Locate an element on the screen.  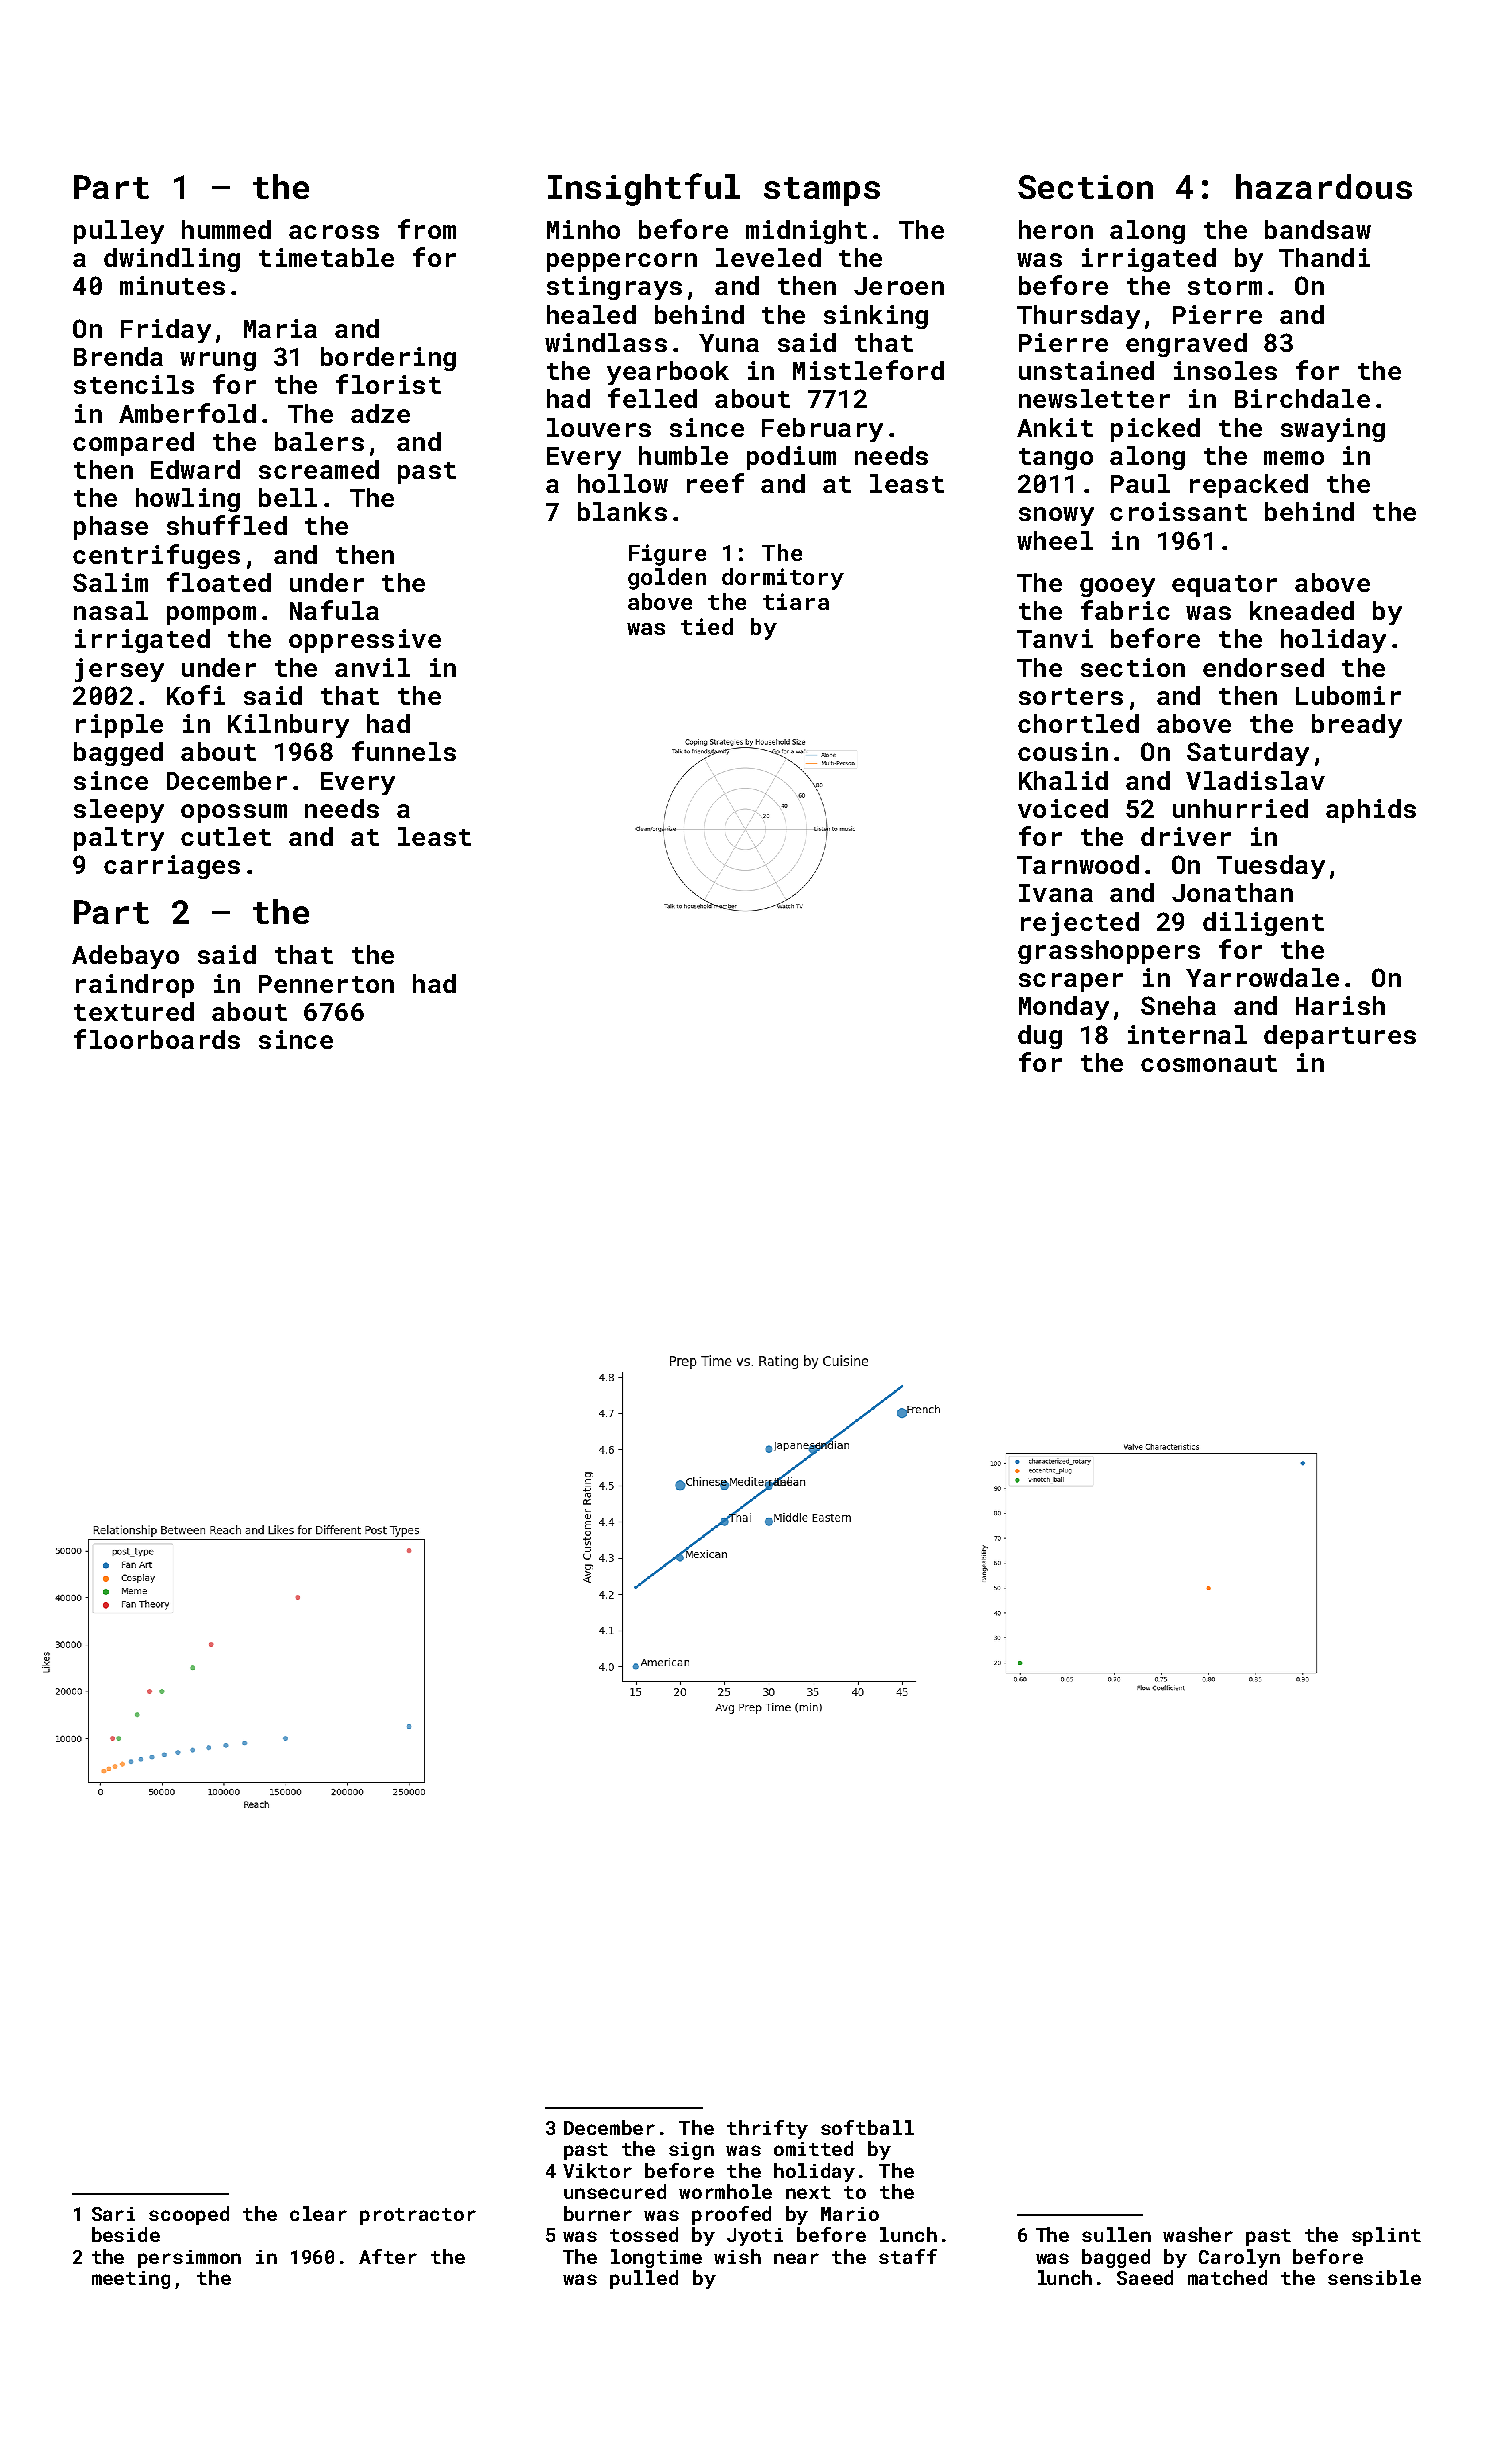
Saeed is located at coordinates (1145, 2277).
